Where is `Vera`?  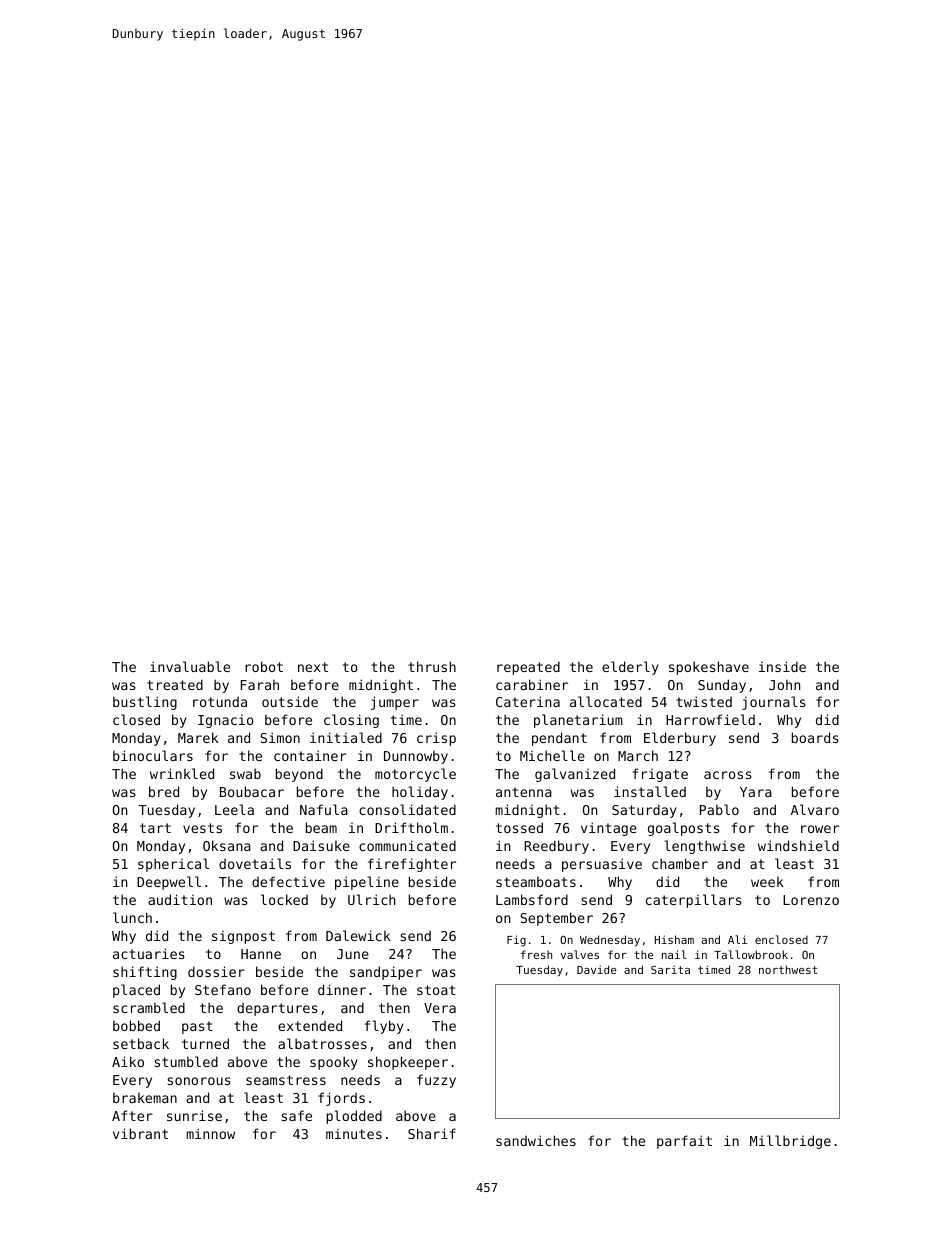 Vera is located at coordinates (440, 1008).
